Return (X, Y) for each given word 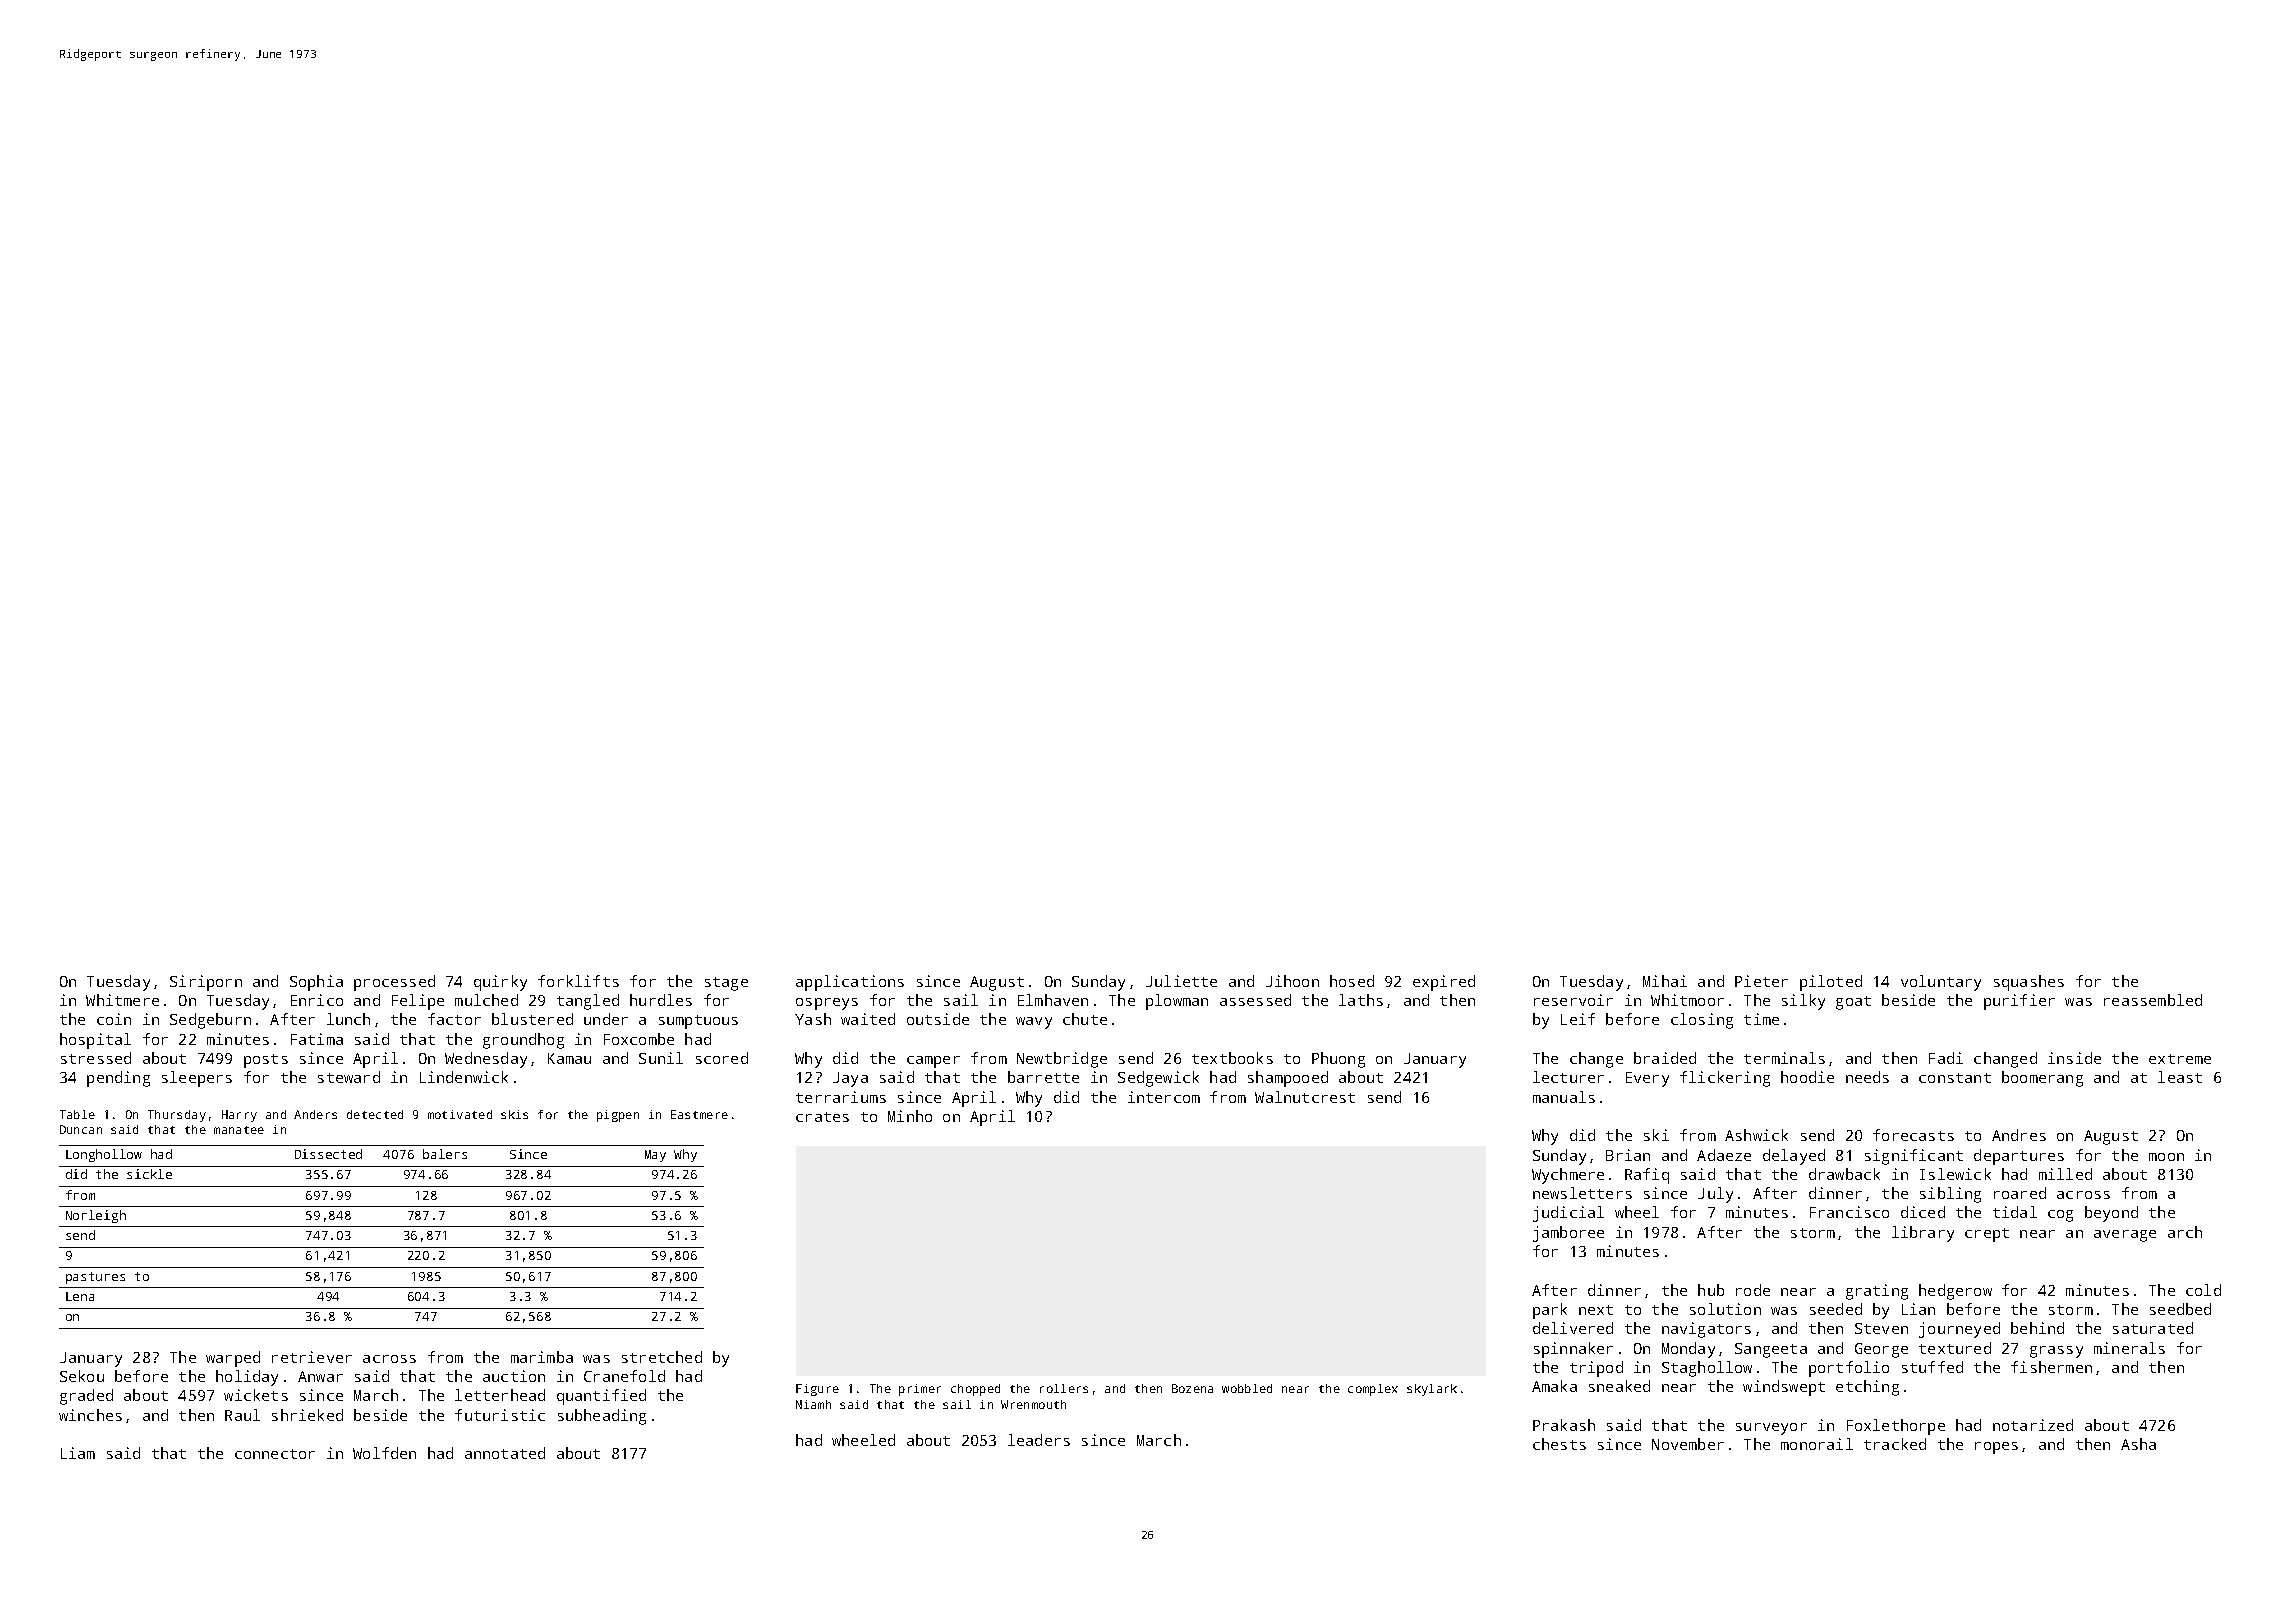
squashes (2029, 983)
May (655, 1156)
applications (850, 983)
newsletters (1582, 1193)
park (1550, 1311)
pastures (95, 1278)
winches (90, 1415)
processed (394, 983)
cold (2203, 1290)
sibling (1950, 1195)
